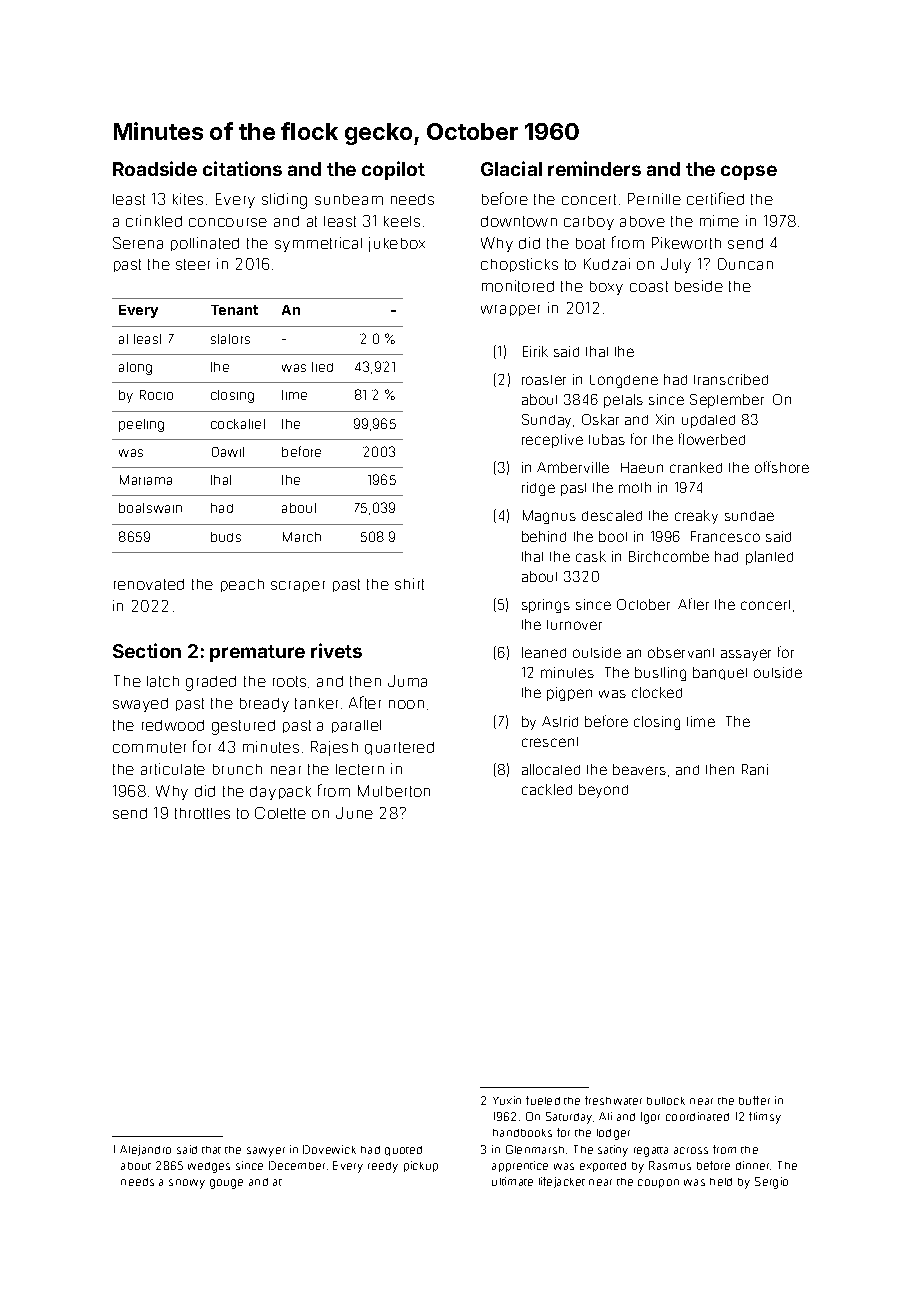 This screenshot has width=924, height=1314. What do you see at coordinates (228, 452) in the screenshot?
I see `Dawit` at bounding box center [228, 452].
